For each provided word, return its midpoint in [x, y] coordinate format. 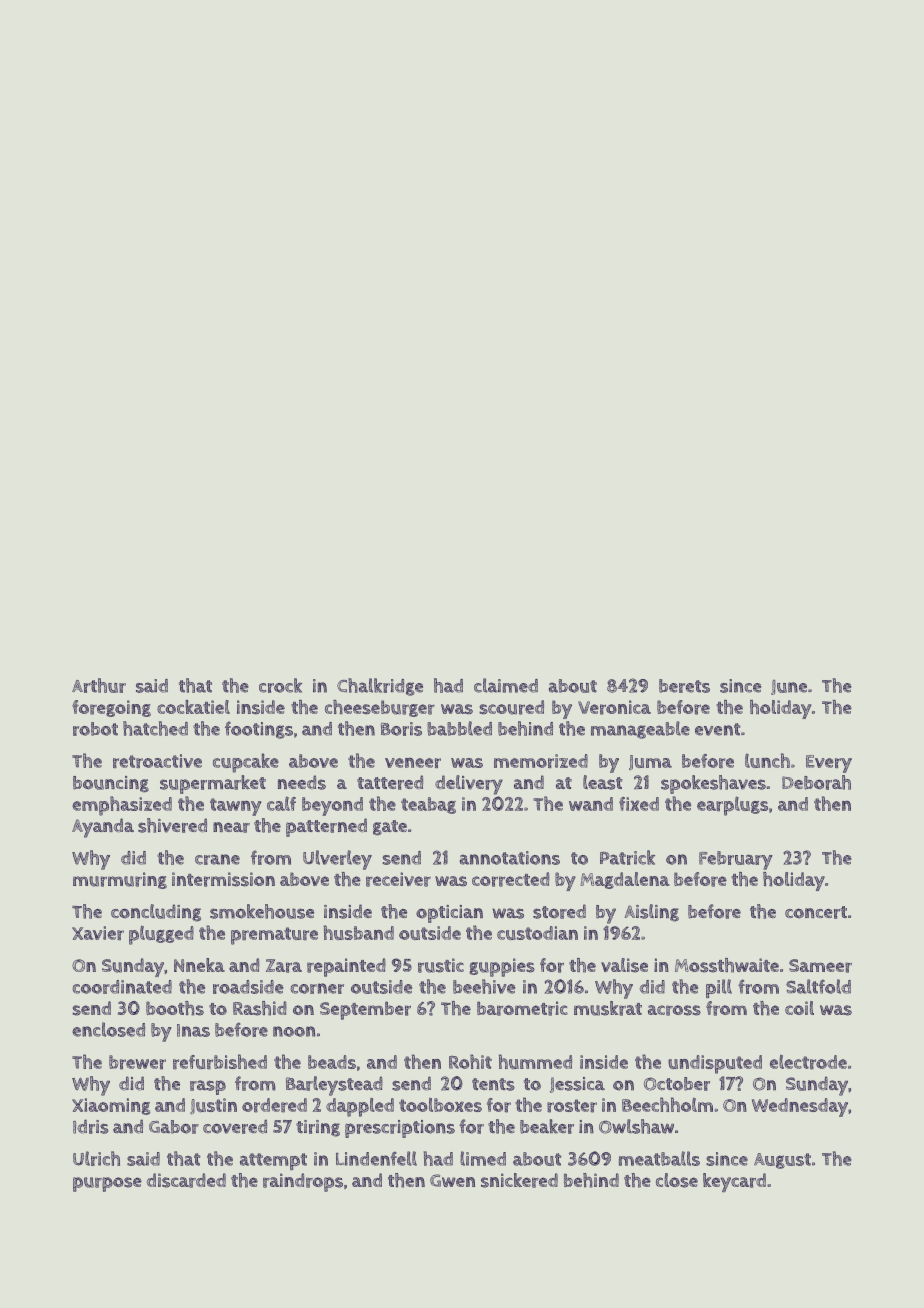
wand [591, 804]
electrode [808, 1062]
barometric [522, 1008]
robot [95, 729]
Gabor [174, 1127]
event [717, 729]
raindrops [303, 1182]
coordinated [122, 987]
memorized [541, 761]
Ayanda [103, 828]
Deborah [816, 782]
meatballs [659, 1158]
